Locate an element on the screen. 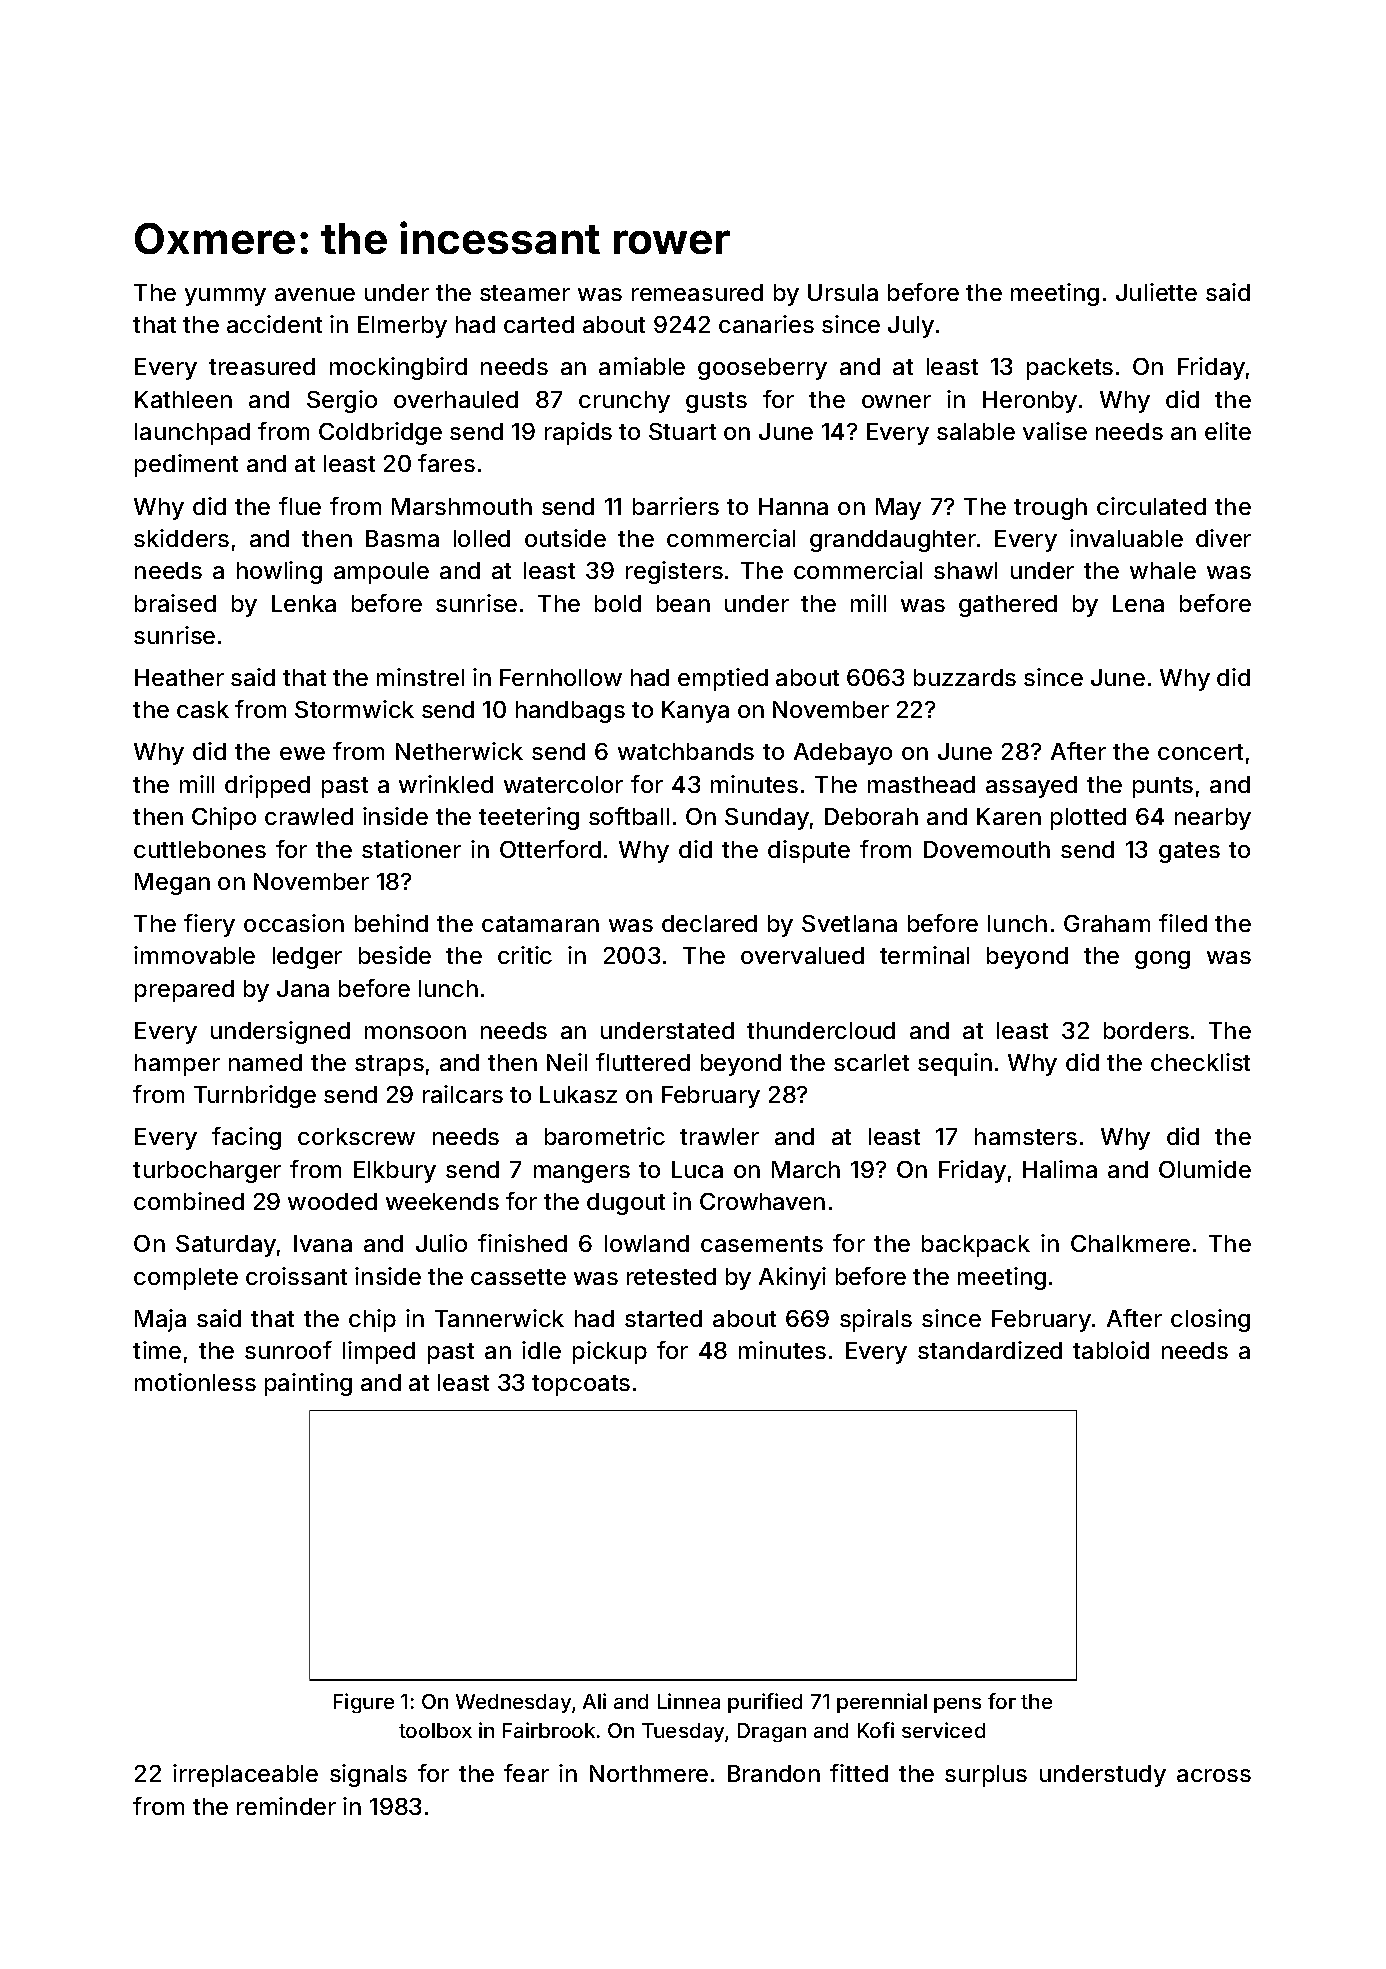  March is located at coordinates (806, 1169).
